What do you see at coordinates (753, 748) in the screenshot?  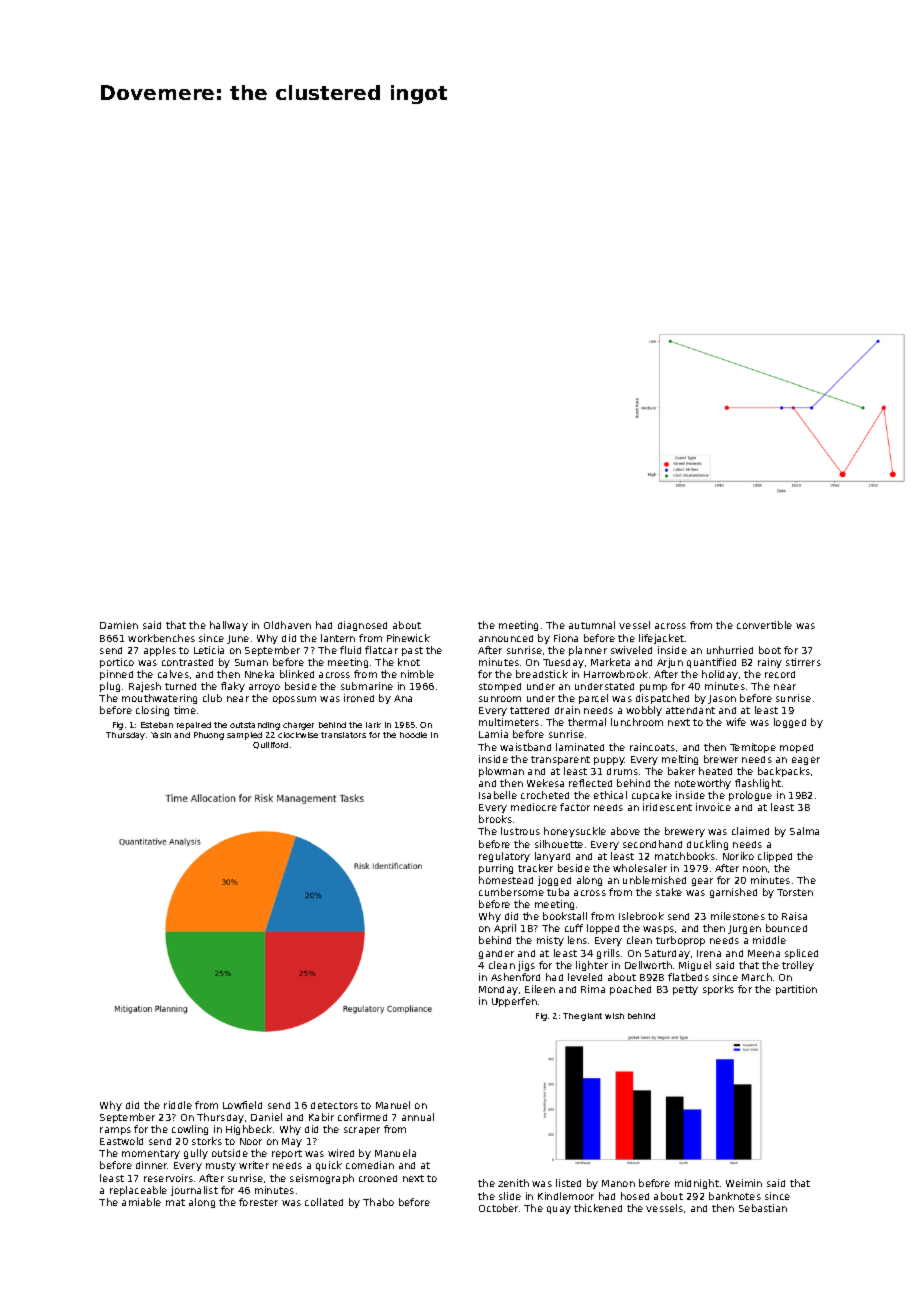 I see `Temitope` at bounding box center [753, 748].
